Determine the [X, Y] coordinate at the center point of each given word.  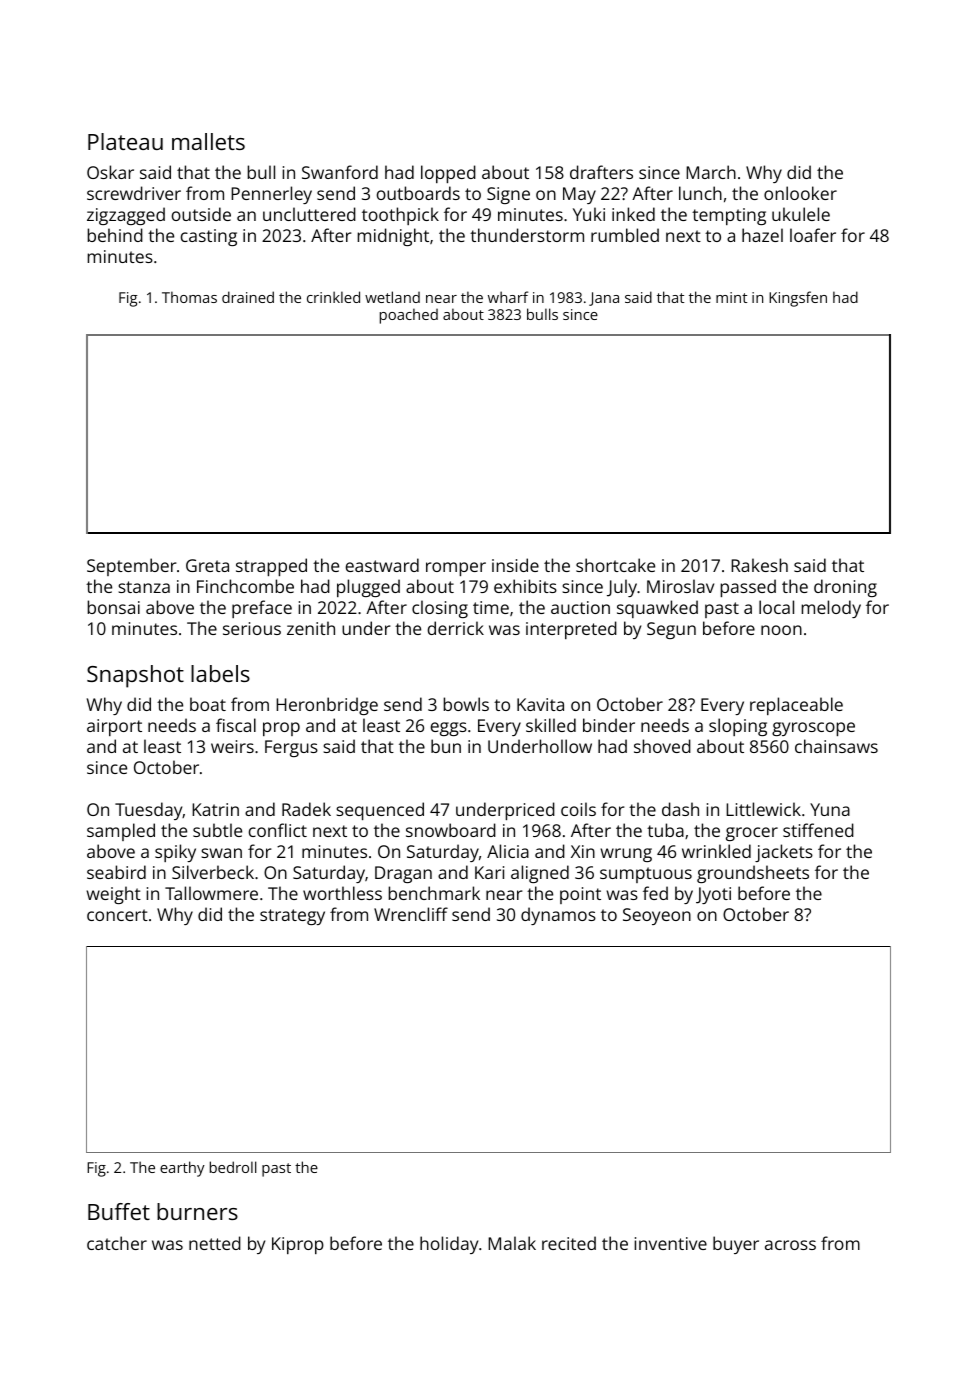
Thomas [189, 297]
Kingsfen [798, 299]
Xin [583, 851]
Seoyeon [657, 916]
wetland [392, 297]
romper [456, 569]
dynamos [558, 916]
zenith [311, 628]
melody [831, 609]
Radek [306, 809]
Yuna [830, 809]
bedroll [233, 1167]
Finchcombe [245, 586]
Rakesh [759, 565]
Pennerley [271, 195]
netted [215, 1243]
